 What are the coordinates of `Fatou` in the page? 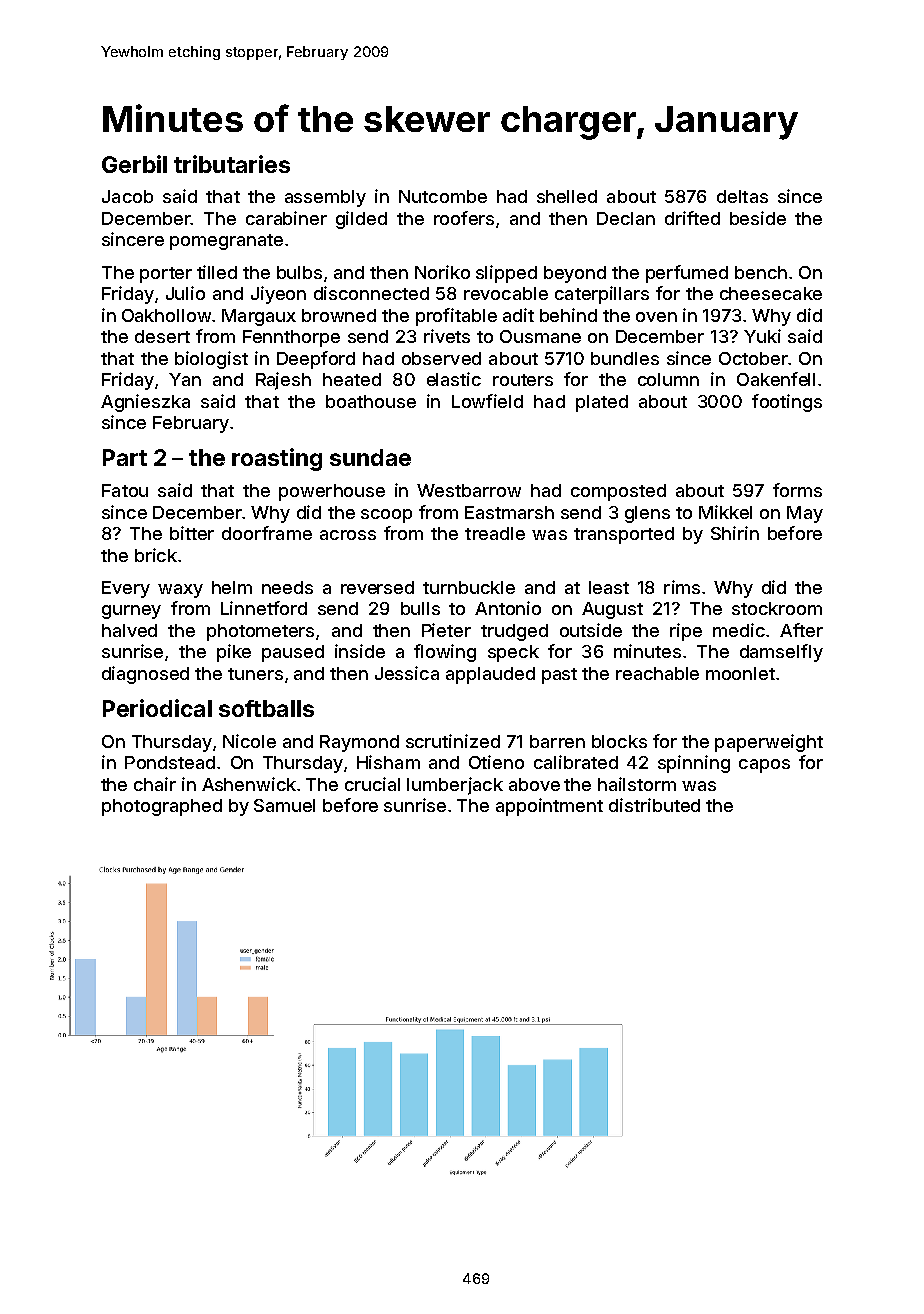 It's located at (125, 490).
